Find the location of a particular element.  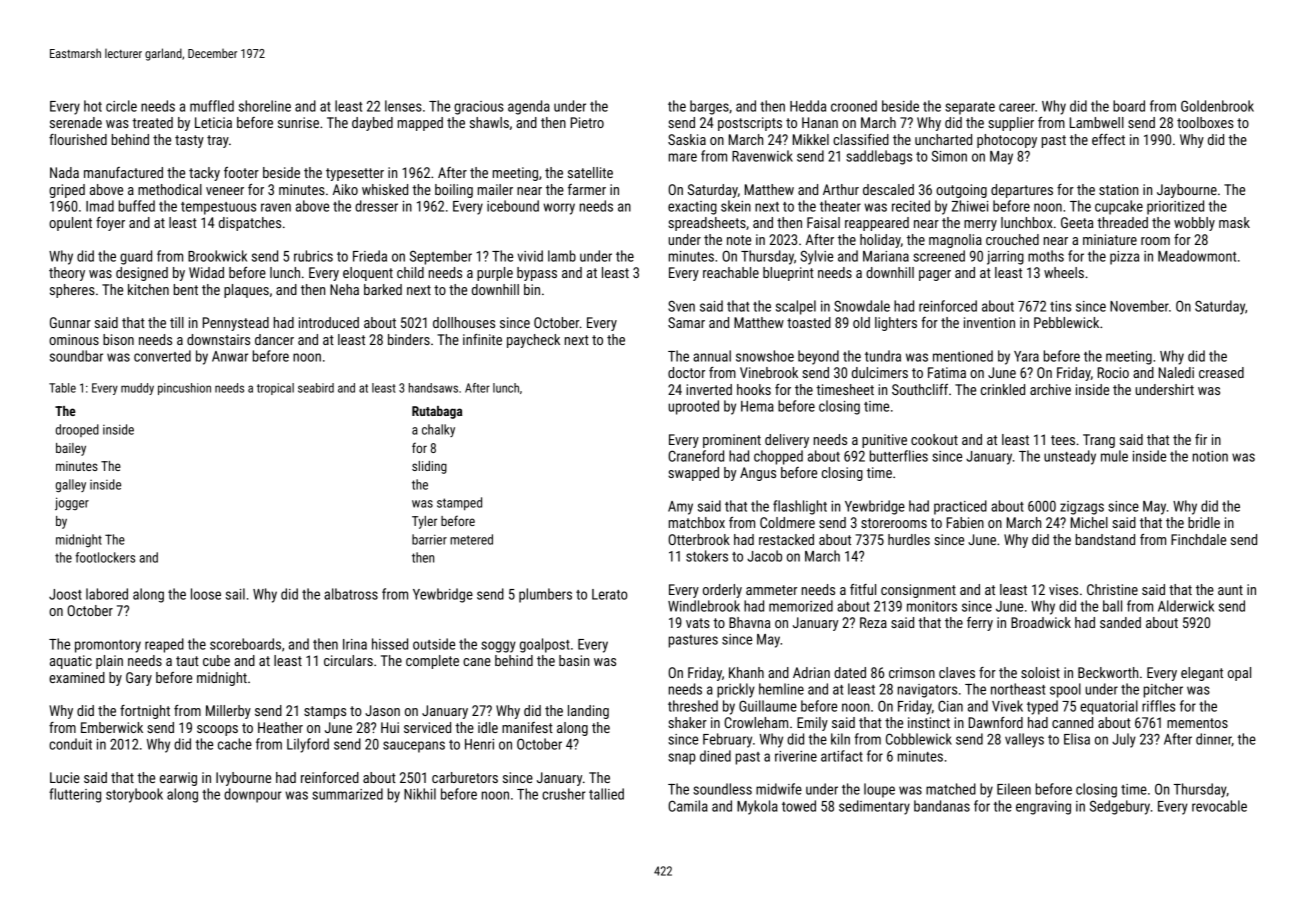

foyer is located at coordinates (110, 224).
